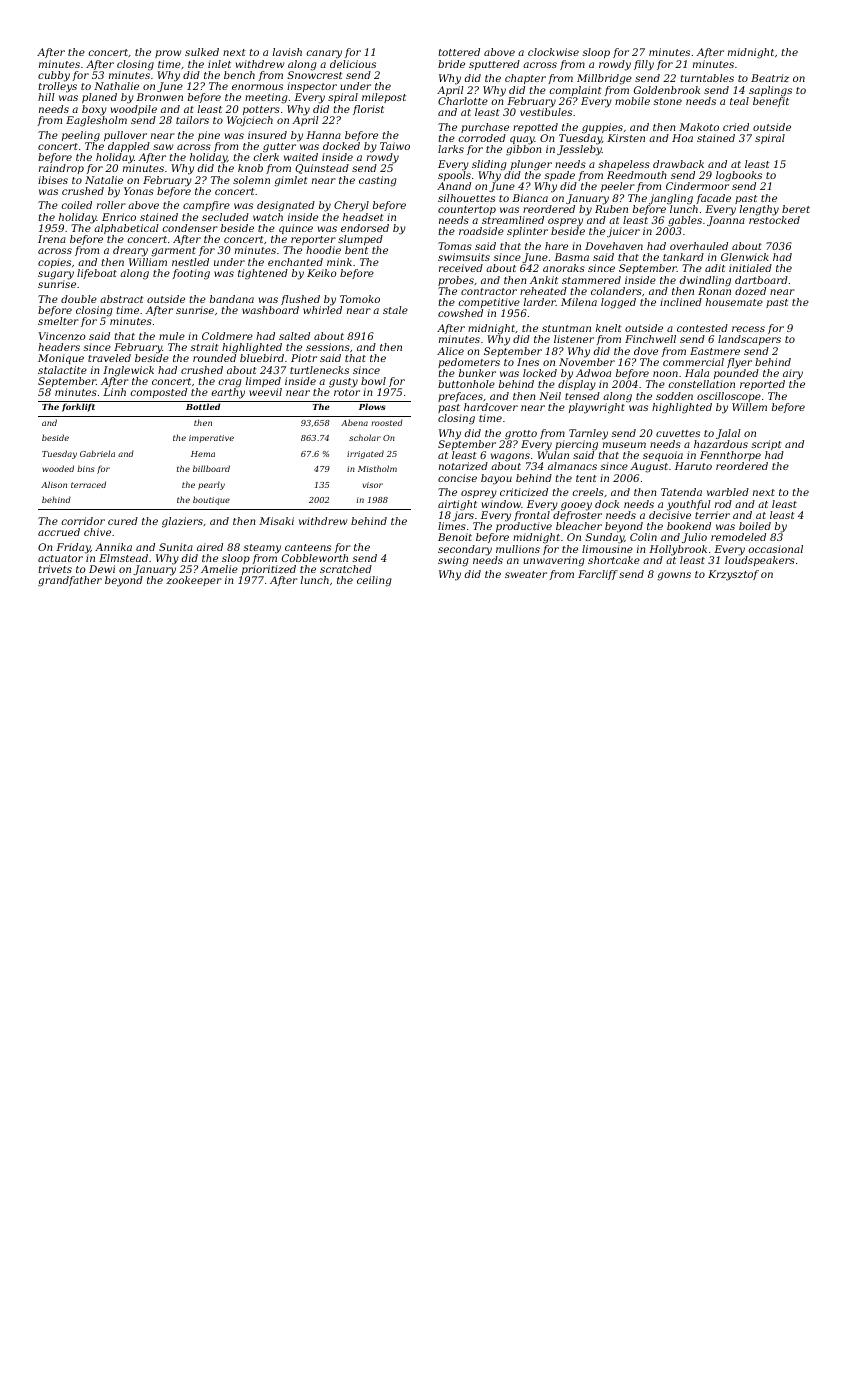 The width and height of the screenshot is (849, 1400). What do you see at coordinates (365, 437) in the screenshot?
I see `scholar` at bounding box center [365, 437].
